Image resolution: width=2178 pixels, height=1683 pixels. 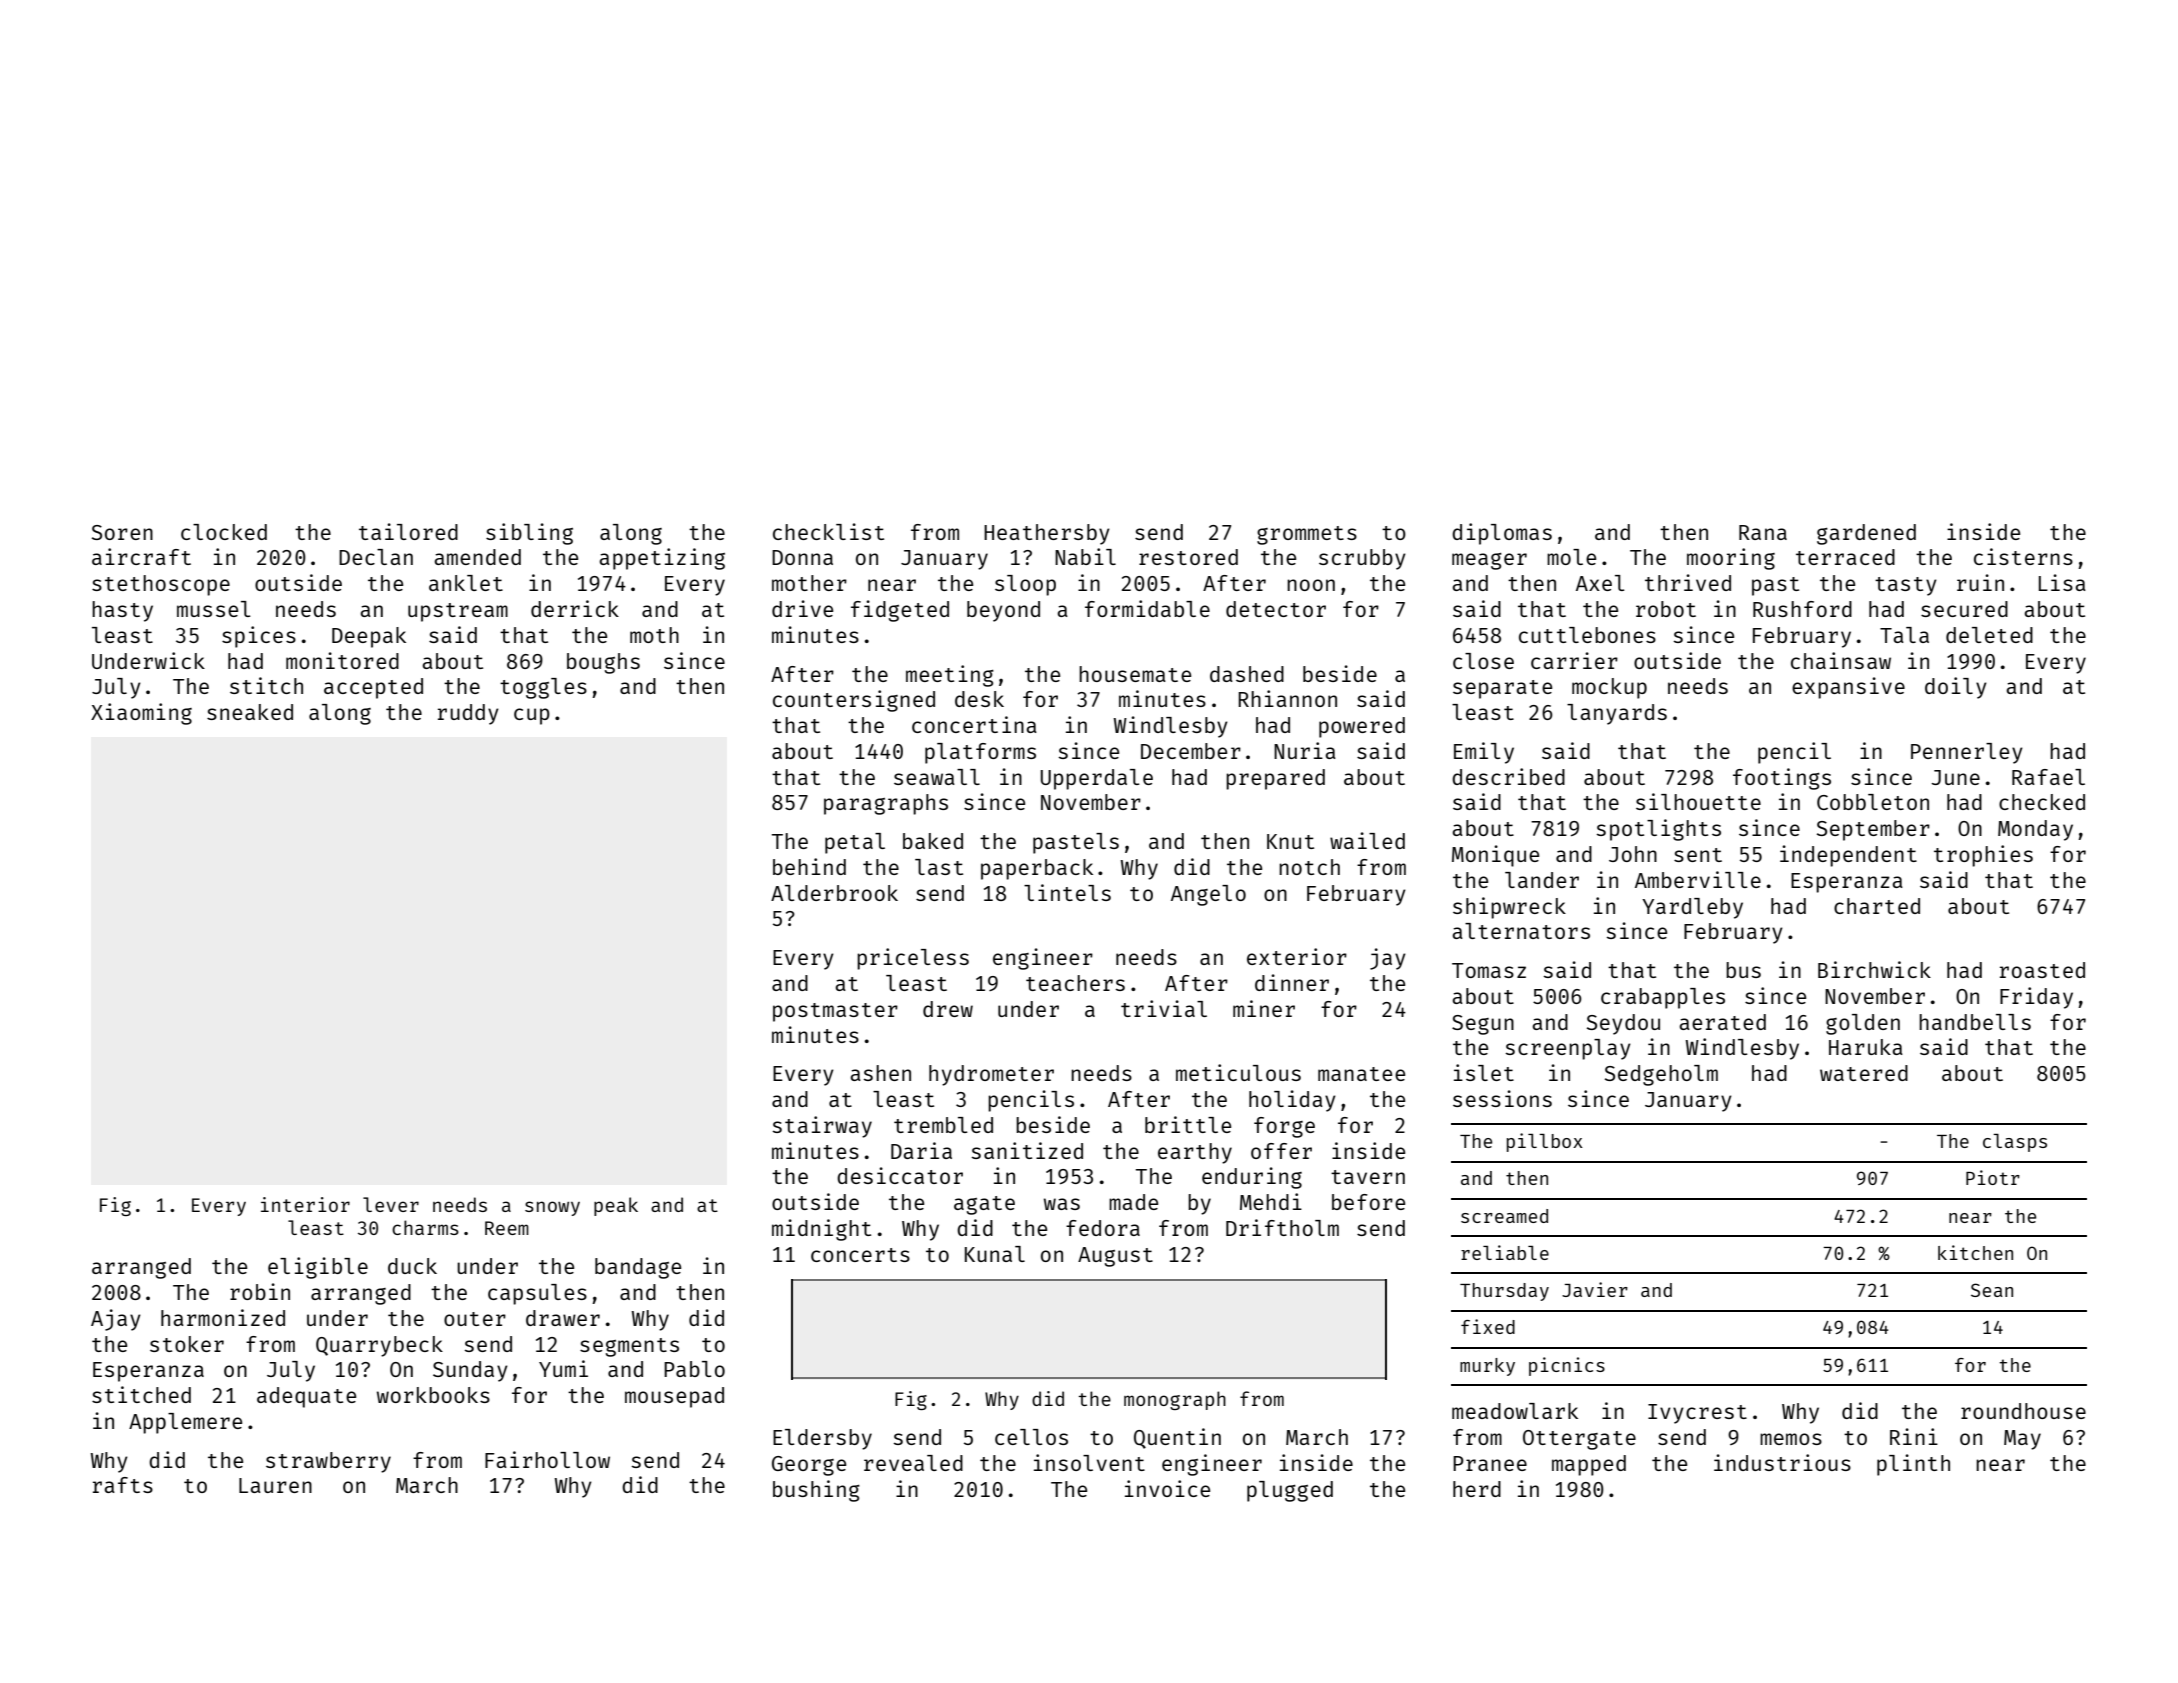 I want to click on checked, so click(x=2042, y=802).
